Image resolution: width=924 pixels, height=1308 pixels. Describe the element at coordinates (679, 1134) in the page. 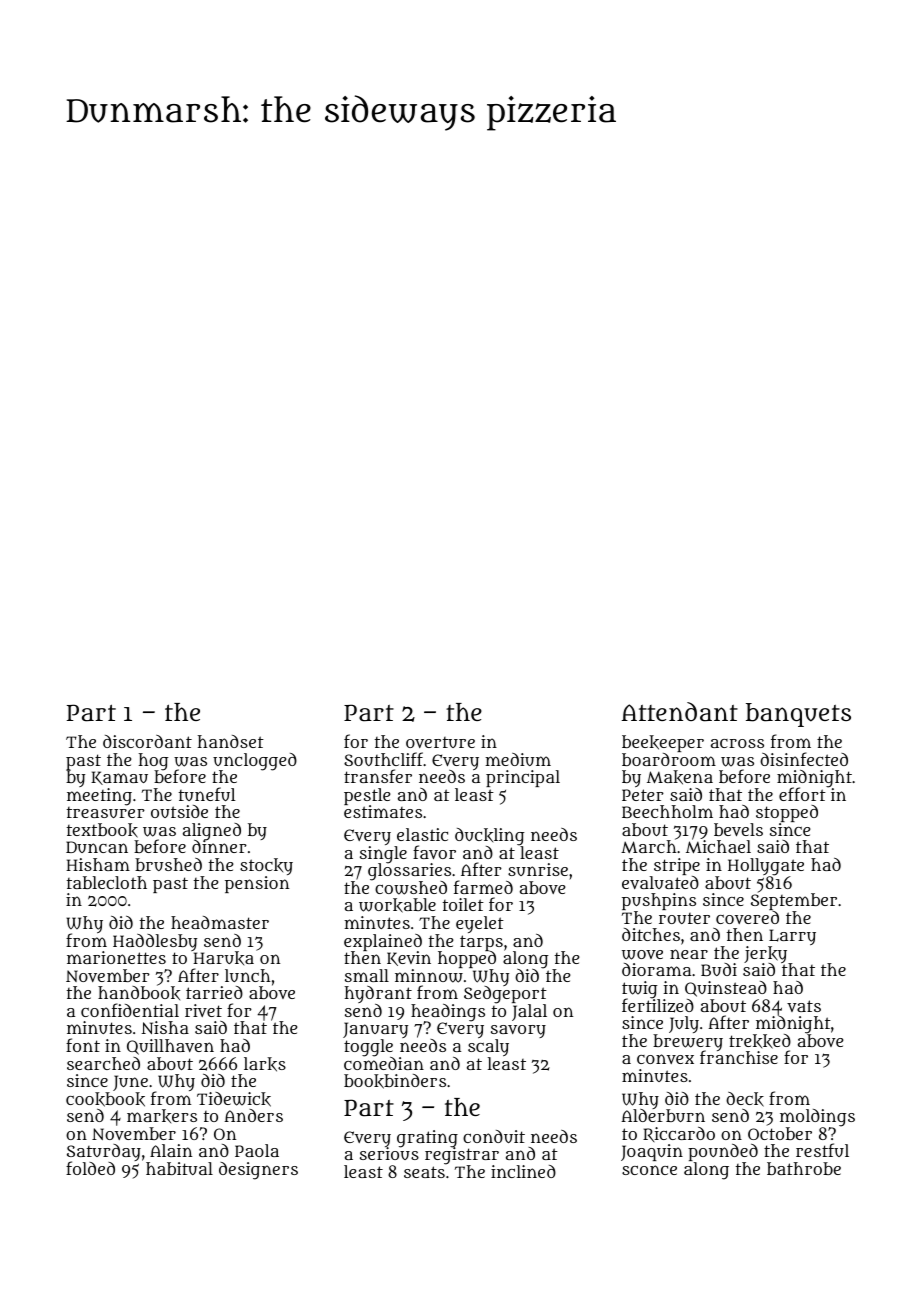

I see `Riccardo` at that location.
